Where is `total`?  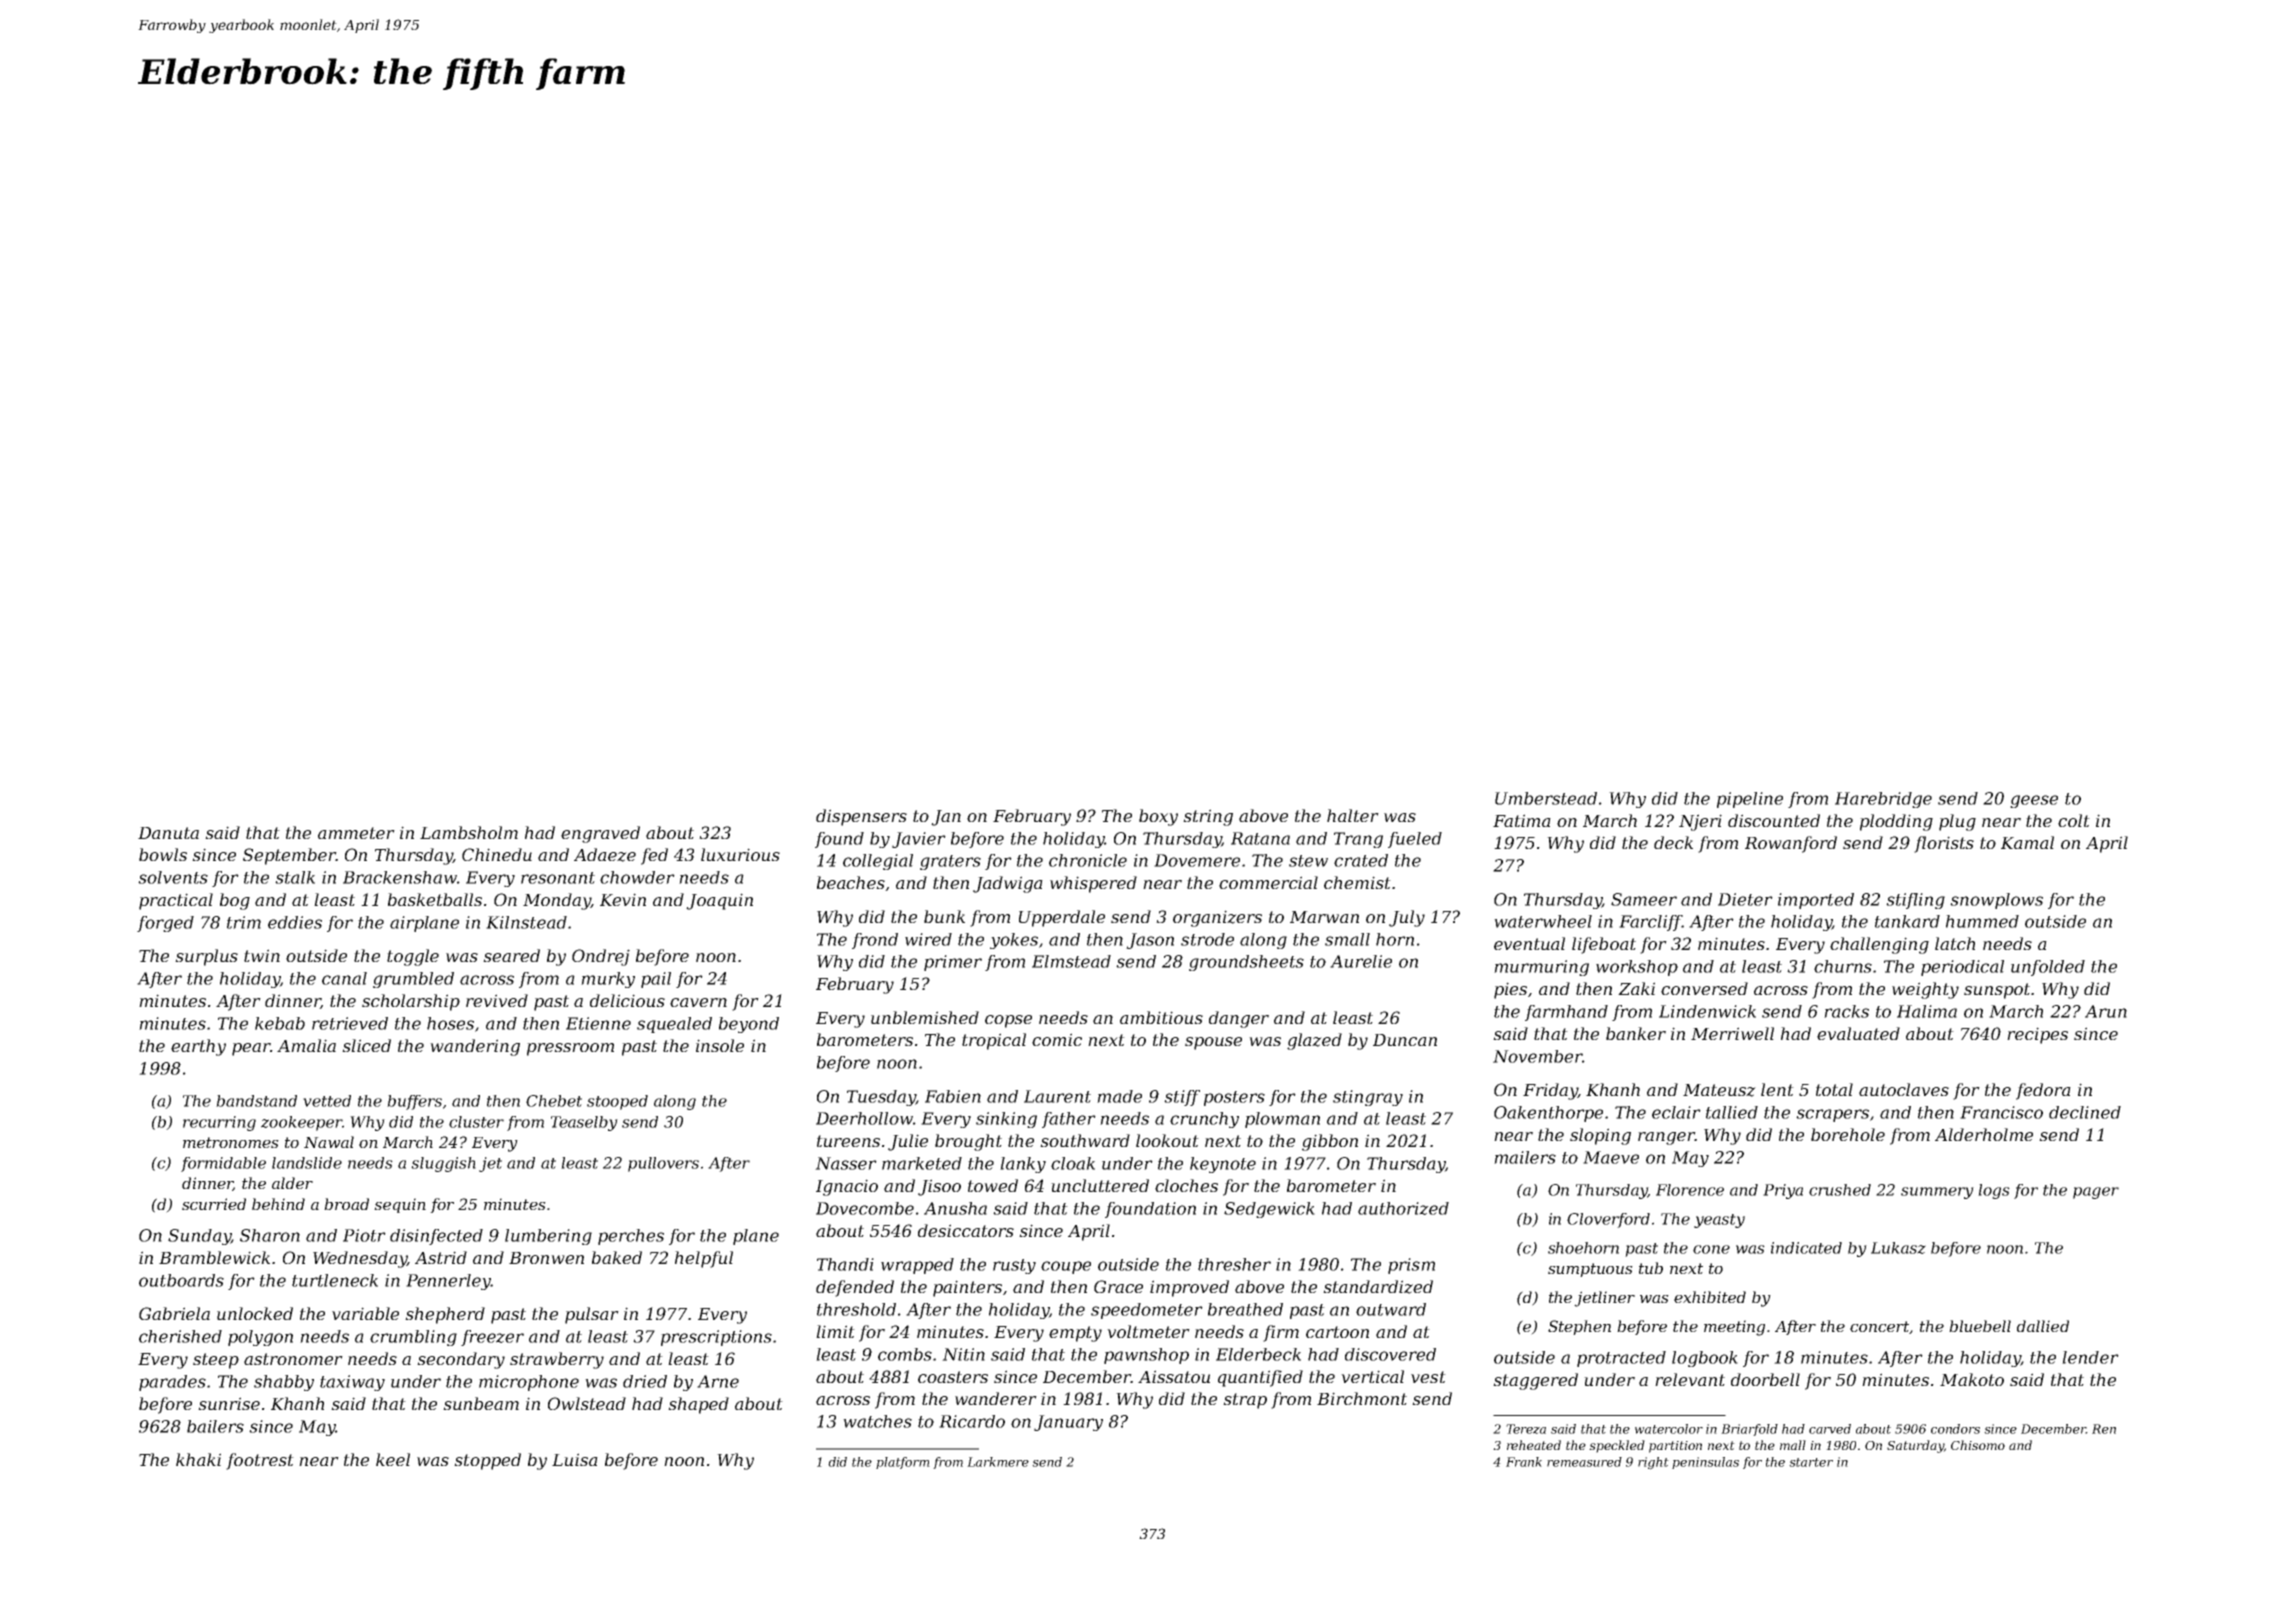 total is located at coordinates (1834, 1089).
